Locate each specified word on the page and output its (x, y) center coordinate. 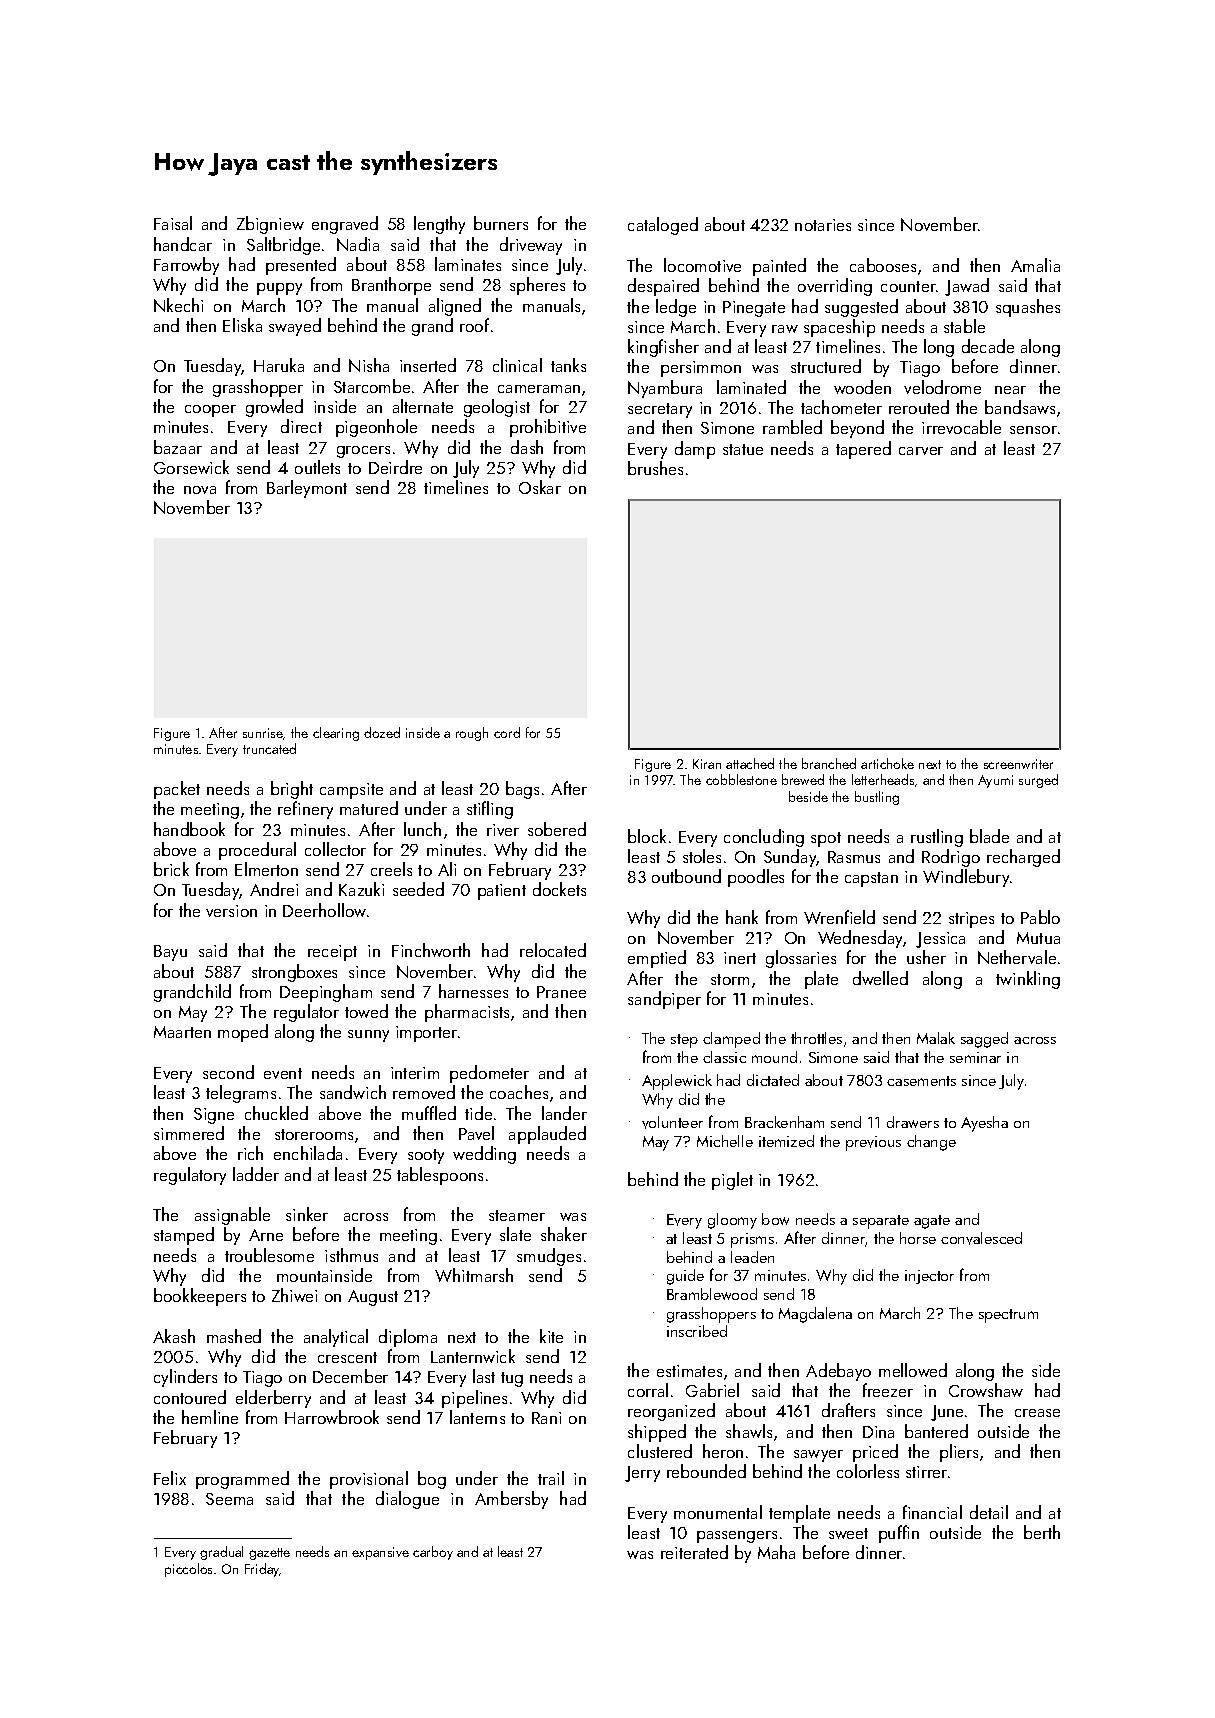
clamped (731, 1040)
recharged (1023, 858)
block (647, 836)
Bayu (170, 953)
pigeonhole (376, 428)
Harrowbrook (332, 1417)
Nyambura (665, 389)
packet (177, 790)
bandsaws (1020, 407)
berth (1042, 1532)
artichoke (887, 763)
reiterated (694, 1552)
